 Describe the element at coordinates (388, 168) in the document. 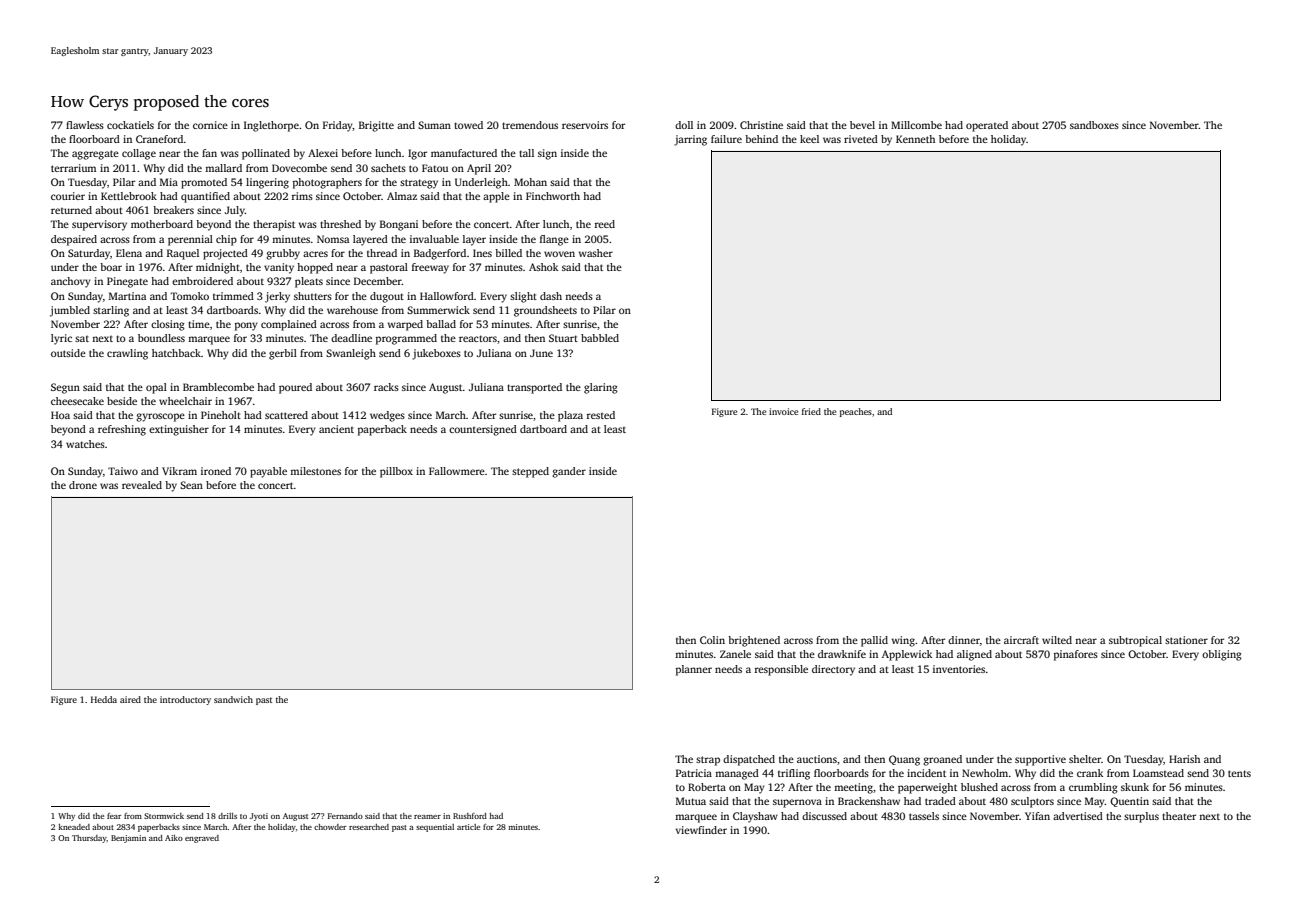

I see `sachets` at that location.
